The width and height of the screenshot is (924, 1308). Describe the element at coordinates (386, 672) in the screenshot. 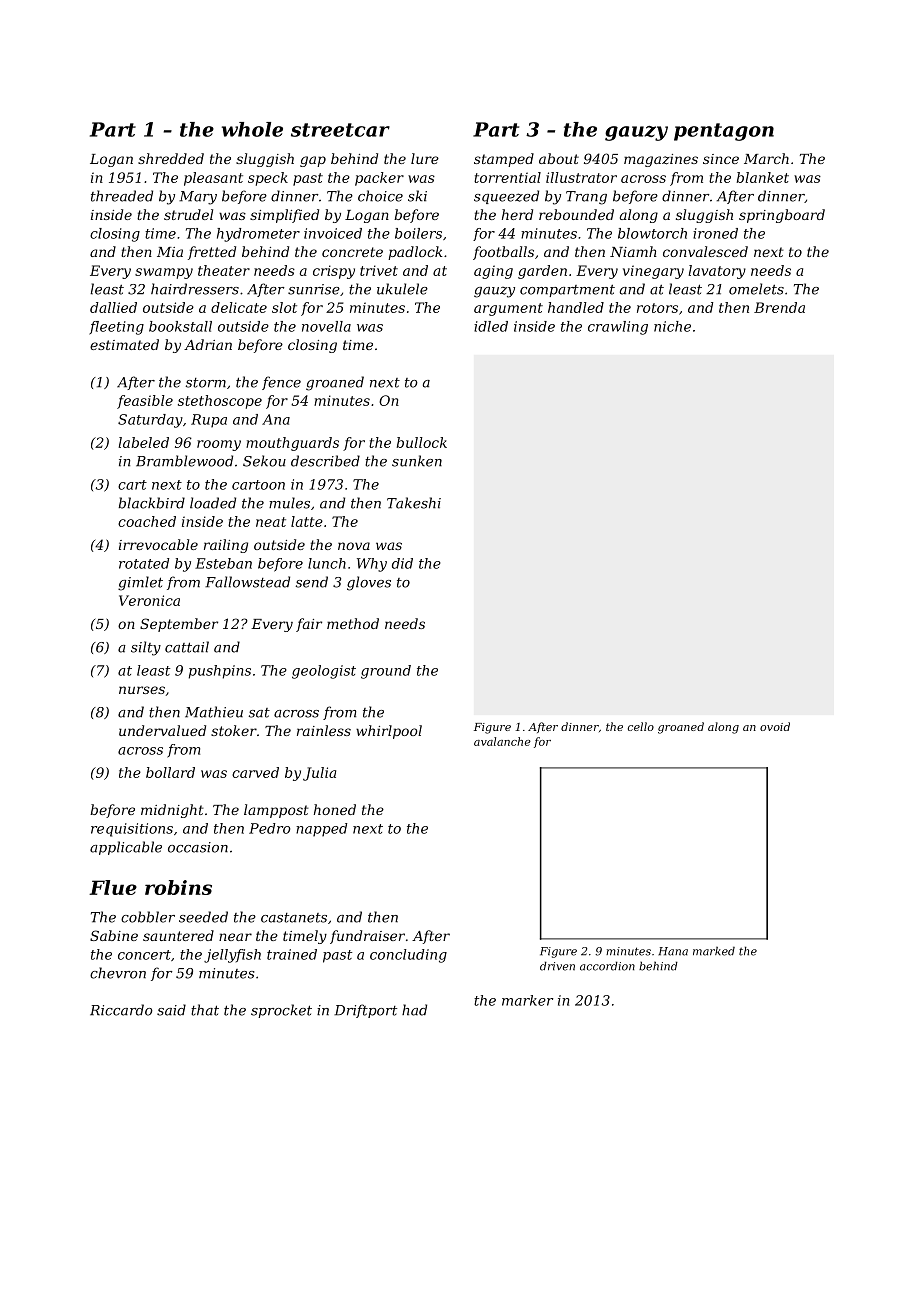

I see `ground` at that location.
